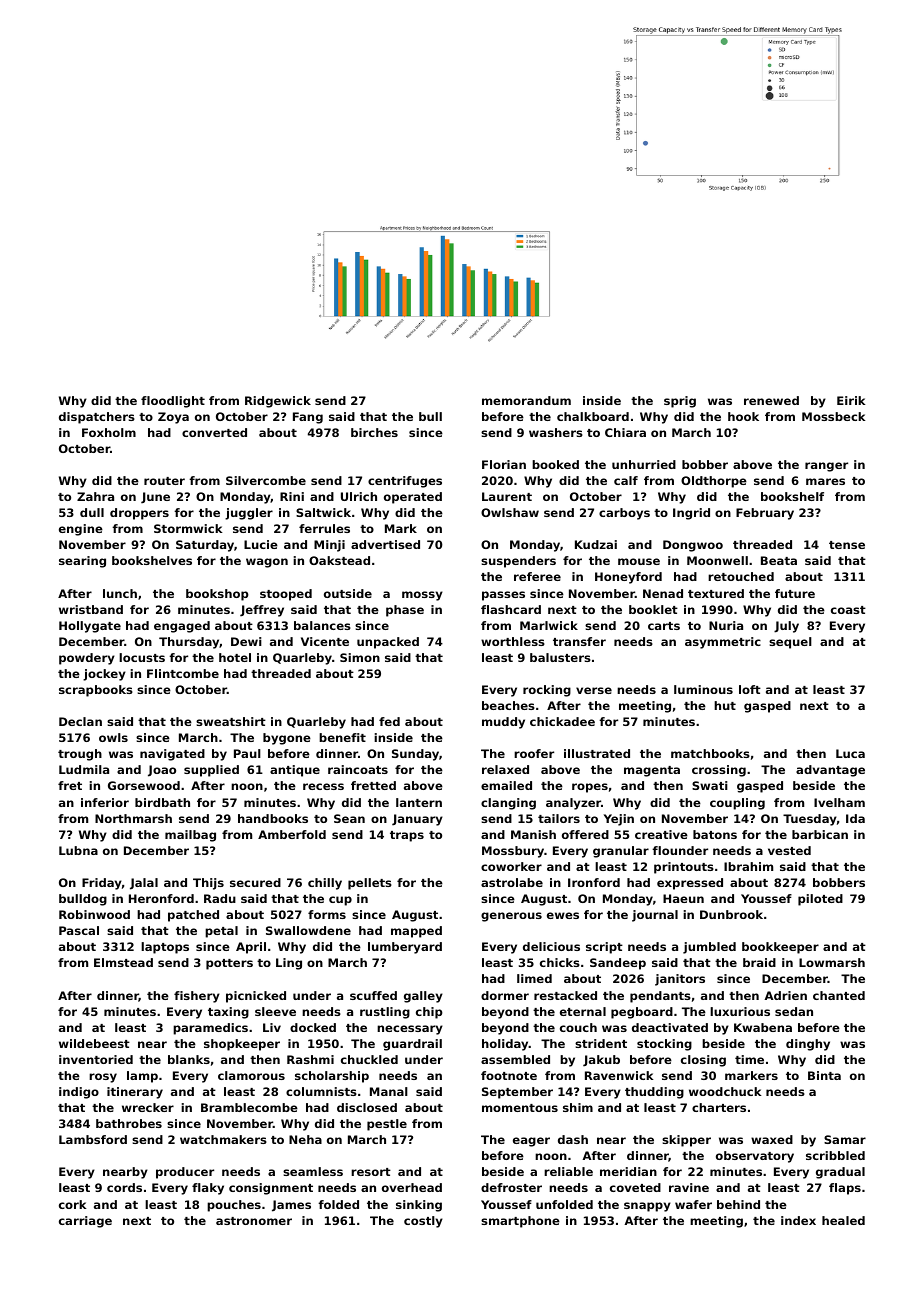 The image size is (924, 1308). I want to click on Ivelham, so click(839, 802).
